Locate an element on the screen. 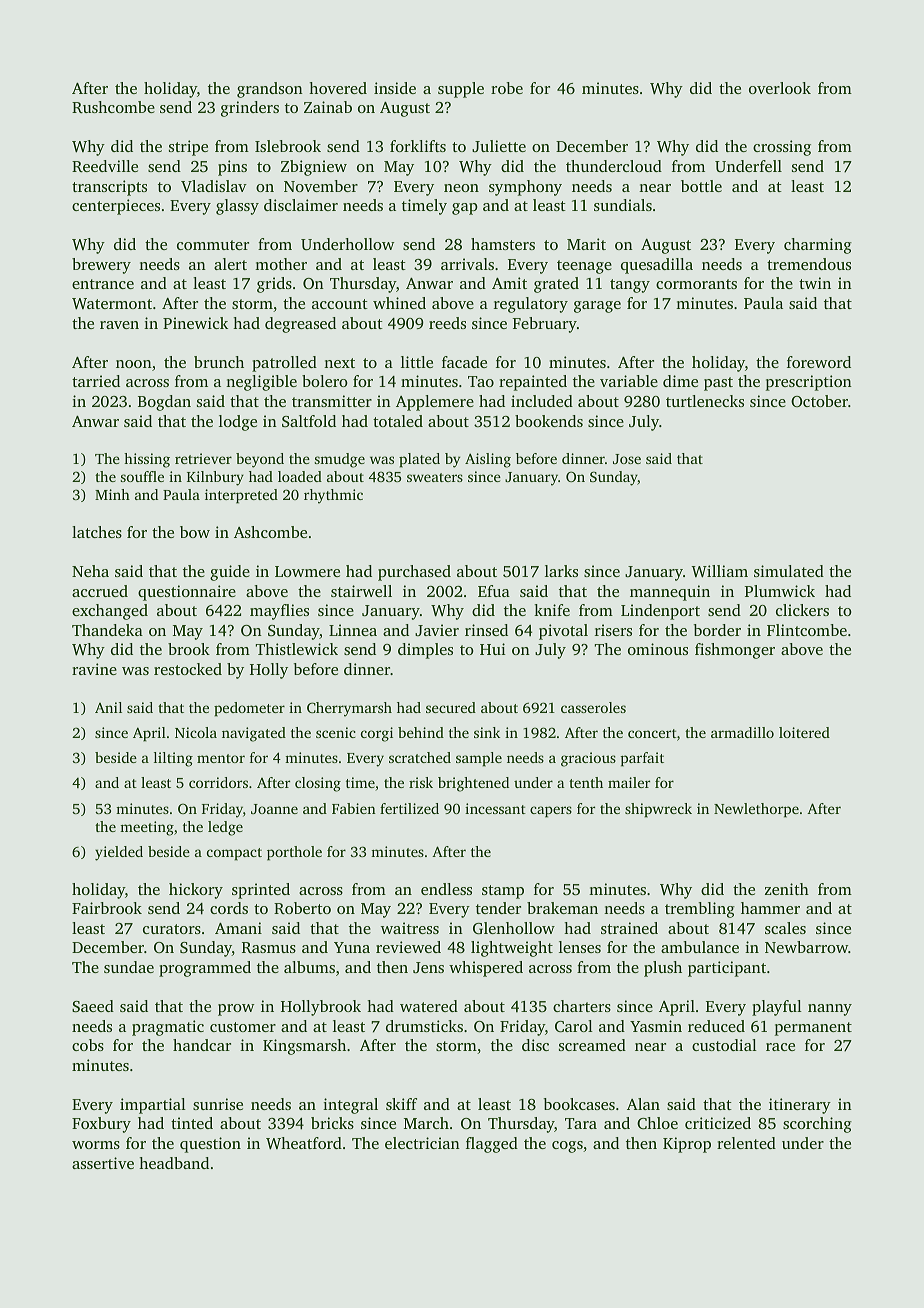 This screenshot has height=1308, width=924. Anil is located at coordinates (108, 707).
